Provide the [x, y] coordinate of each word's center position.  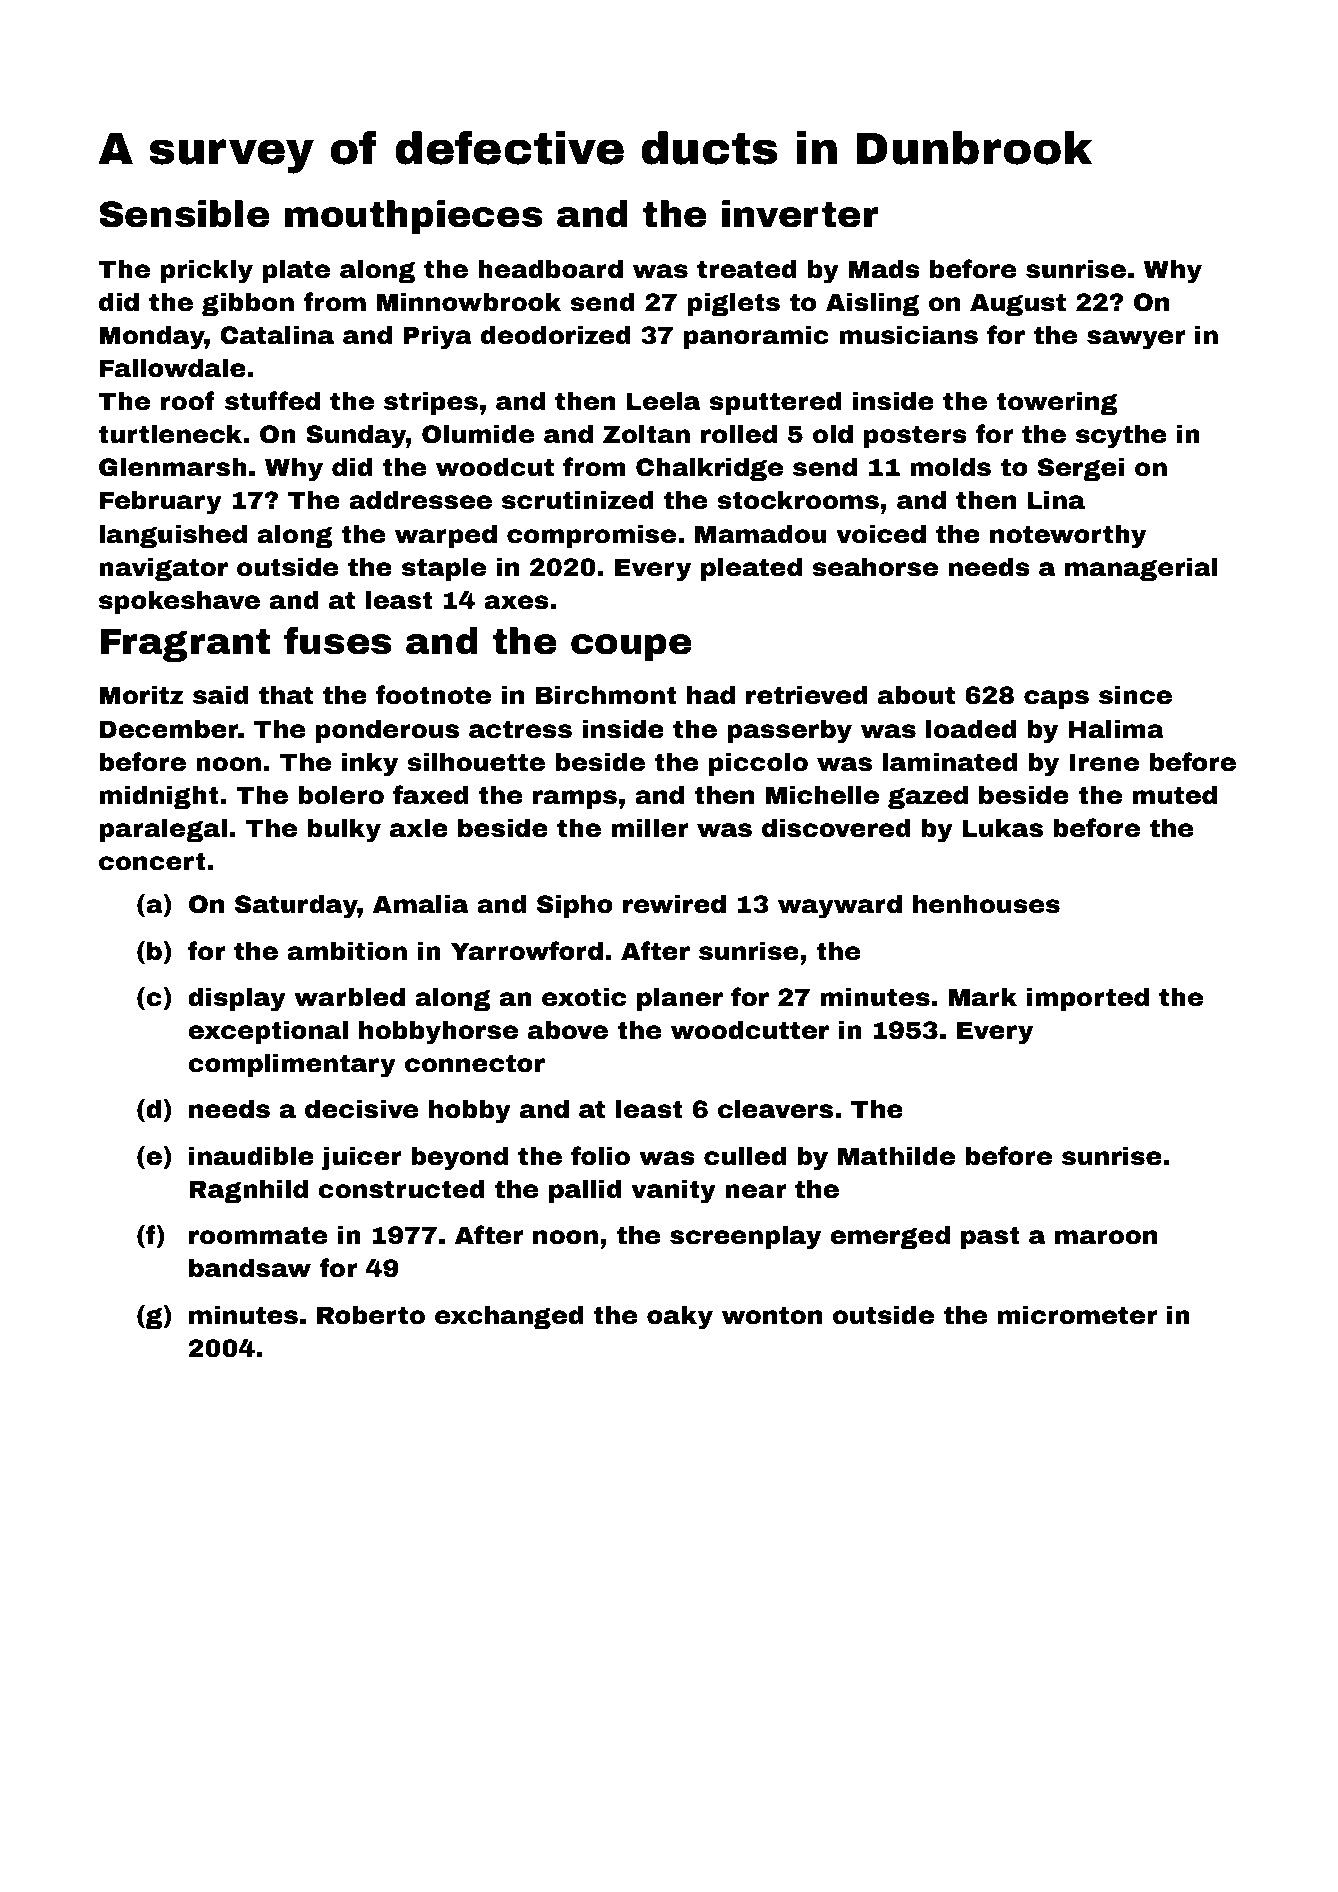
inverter [800, 214]
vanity [673, 1191]
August [1018, 305]
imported [1088, 999]
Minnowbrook [469, 302]
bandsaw [250, 1268]
